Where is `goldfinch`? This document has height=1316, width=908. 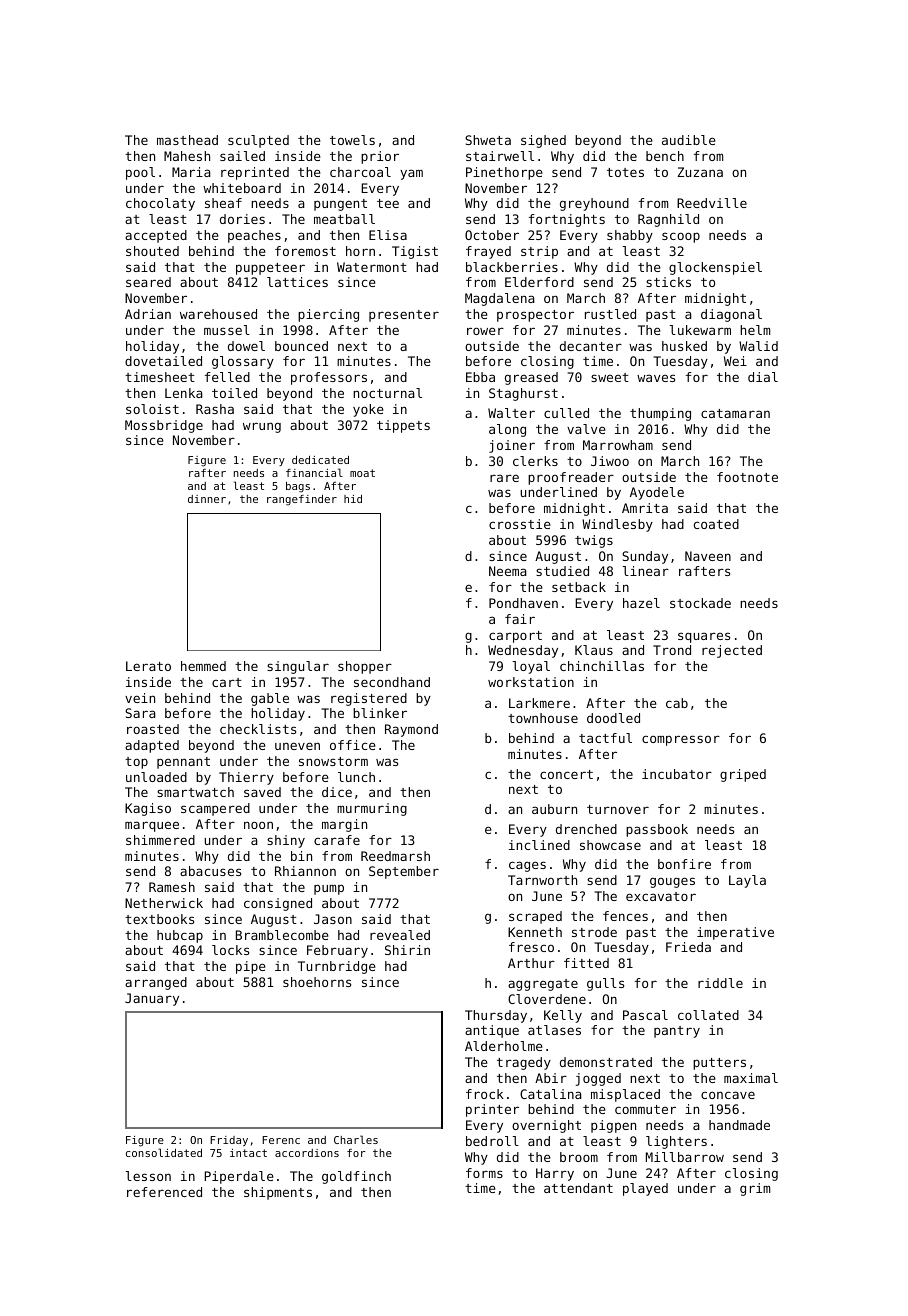 goldfinch is located at coordinates (356, 1177).
